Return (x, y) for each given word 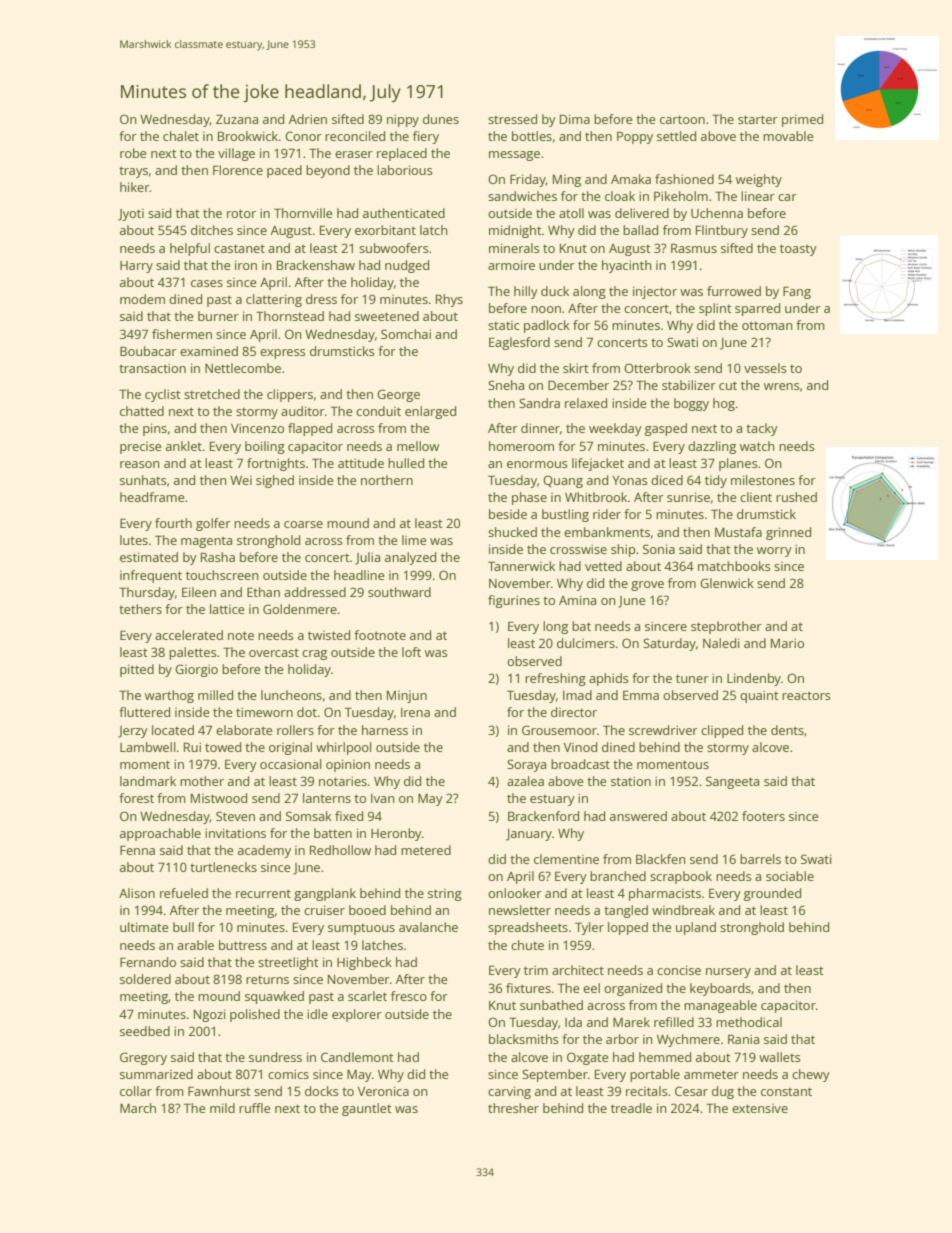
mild (222, 1108)
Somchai (406, 334)
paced (284, 171)
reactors (806, 695)
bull (183, 927)
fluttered (144, 712)
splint (715, 309)
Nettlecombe (243, 368)
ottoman (767, 325)
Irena (415, 712)
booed (367, 910)
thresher (513, 1108)
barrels (760, 859)
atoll (571, 213)
